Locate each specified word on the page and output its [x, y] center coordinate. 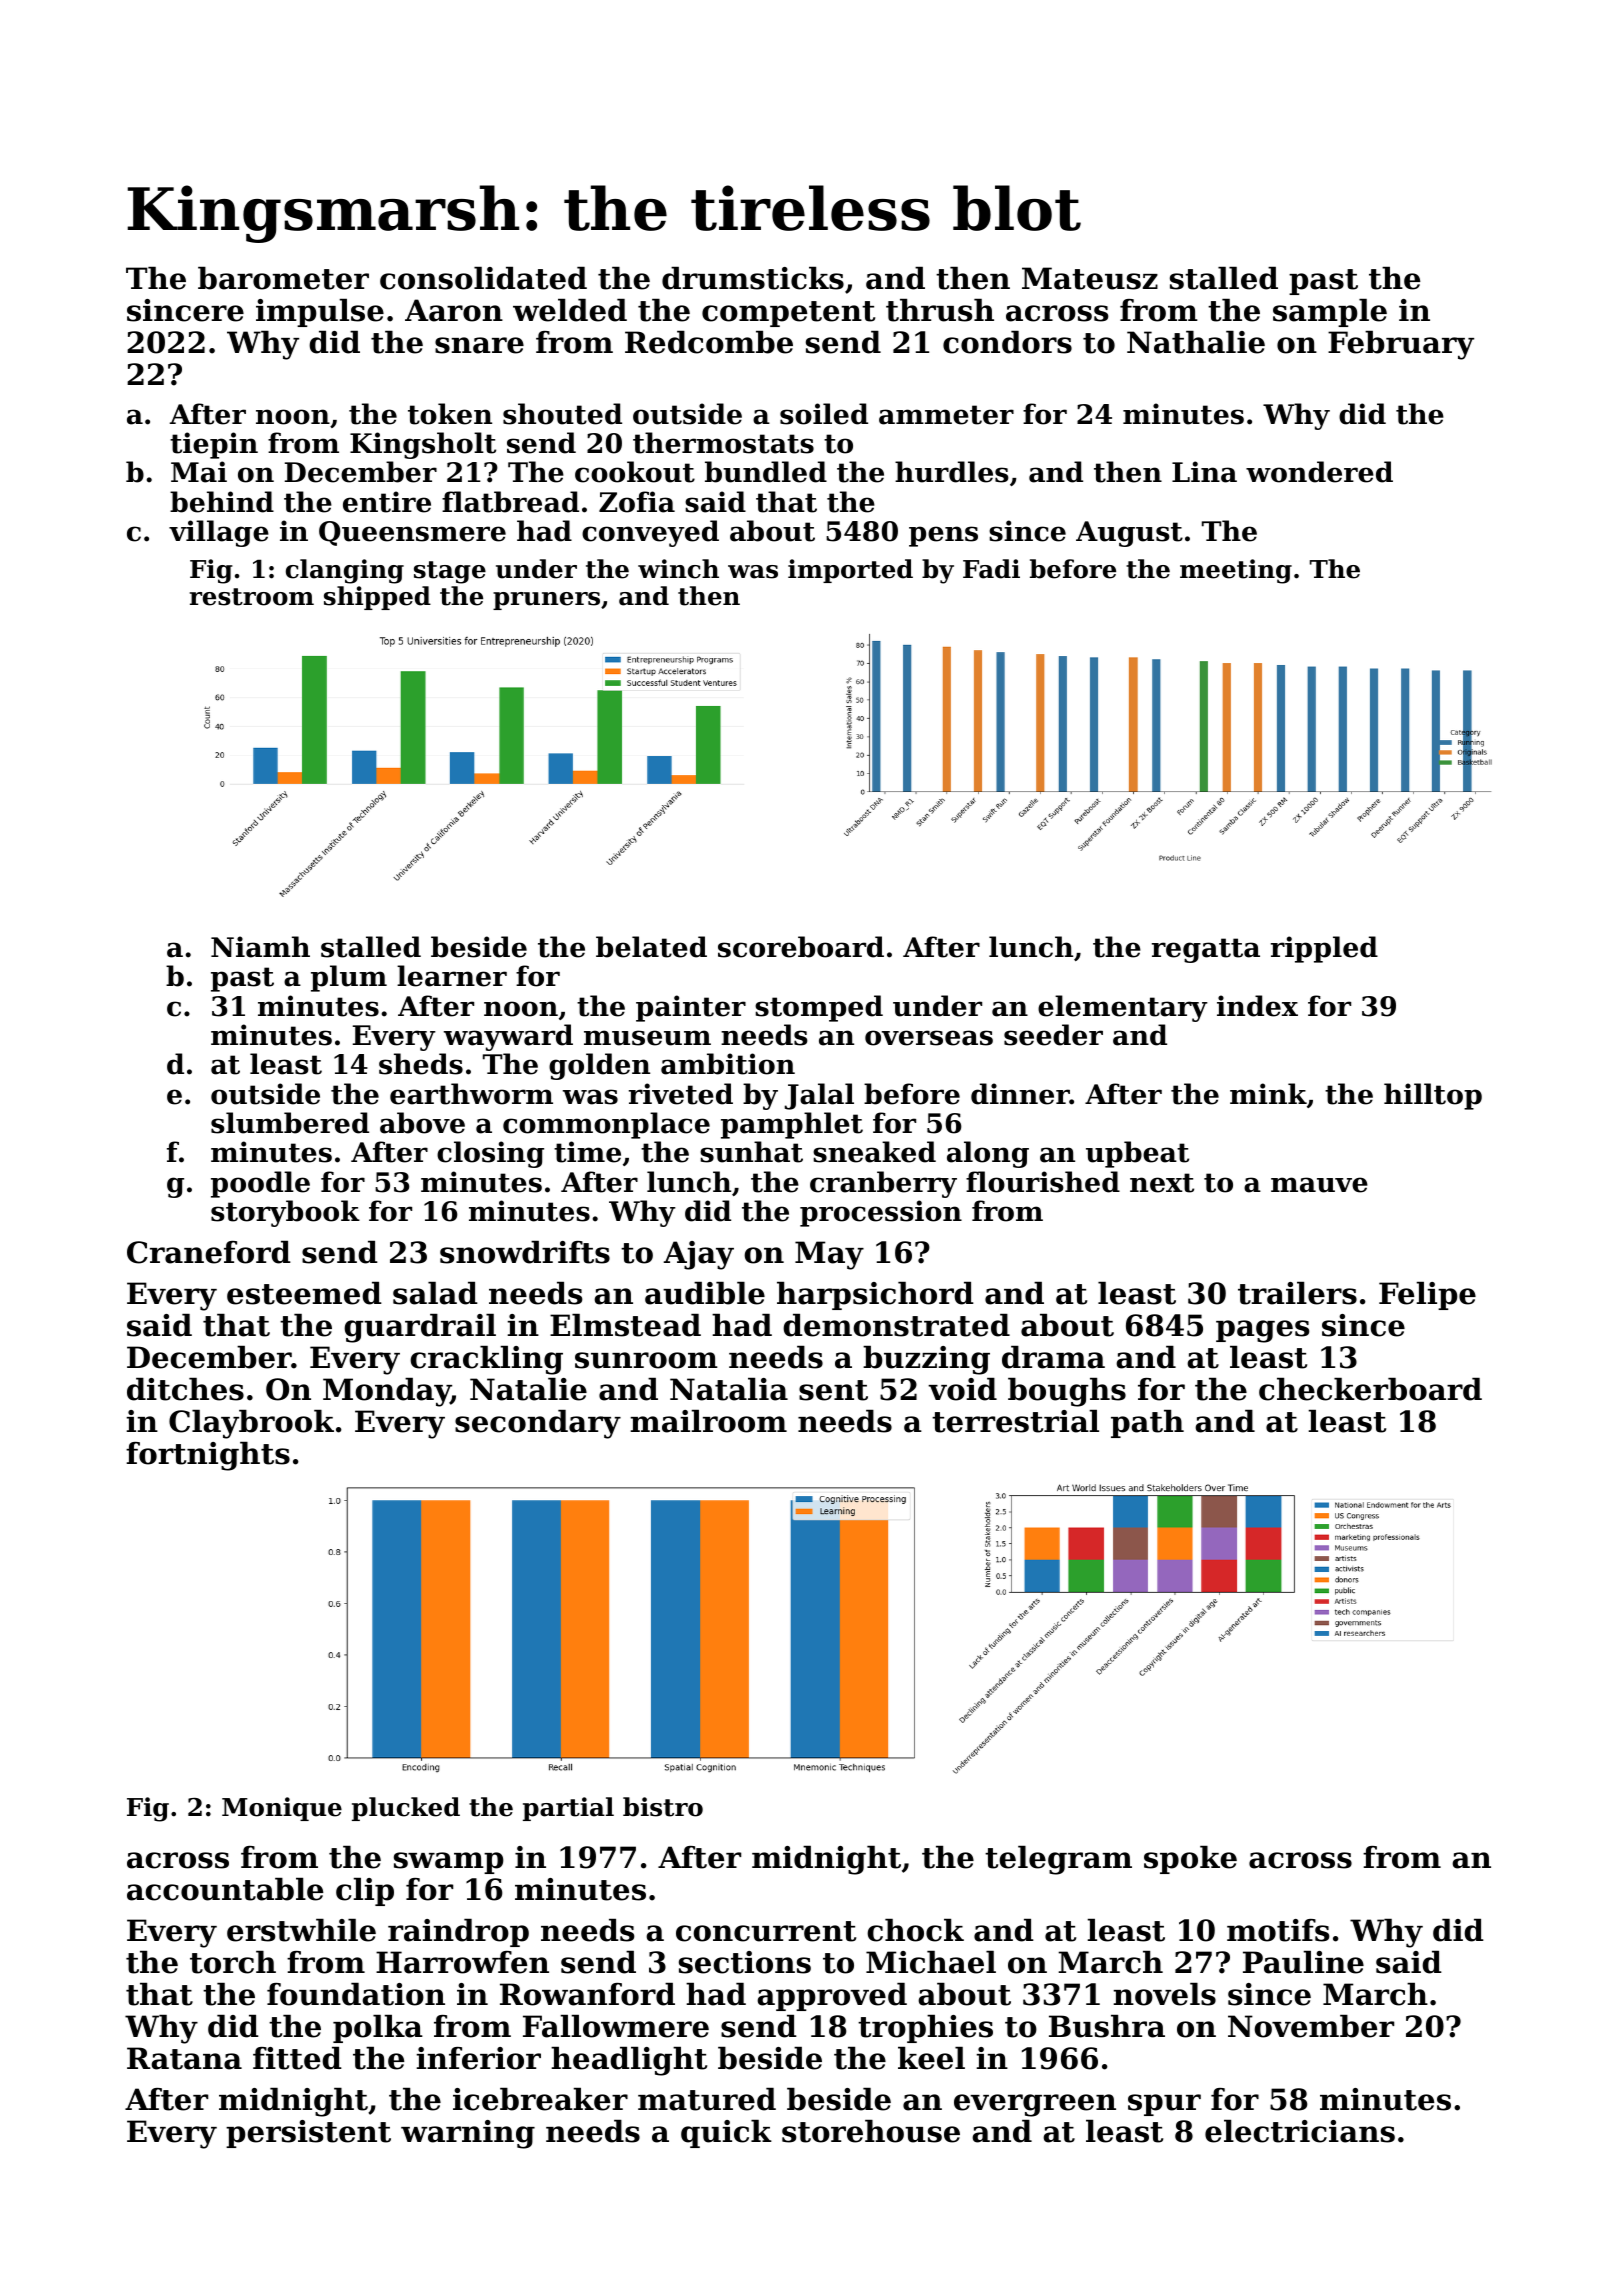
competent [788, 314]
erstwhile [301, 1930]
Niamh [260, 947]
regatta [1206, 950]
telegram [1058, 1860]
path [1147, 1424]
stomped [819, 1008]
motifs [1278, 1930]
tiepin [214, 445]
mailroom [708, 1421]
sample [1330, 313]
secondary [538, 1424]
